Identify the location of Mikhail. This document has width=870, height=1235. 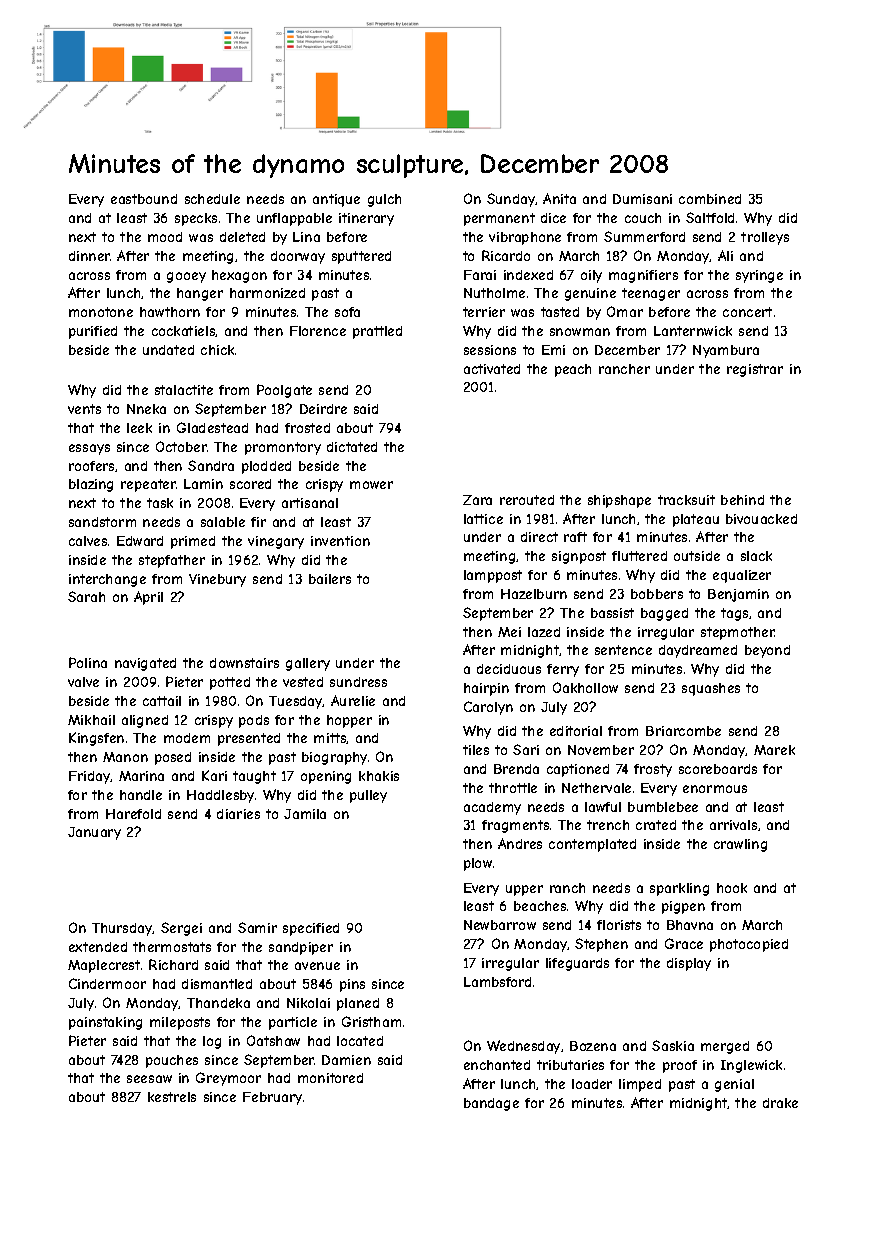
(91, 720).
